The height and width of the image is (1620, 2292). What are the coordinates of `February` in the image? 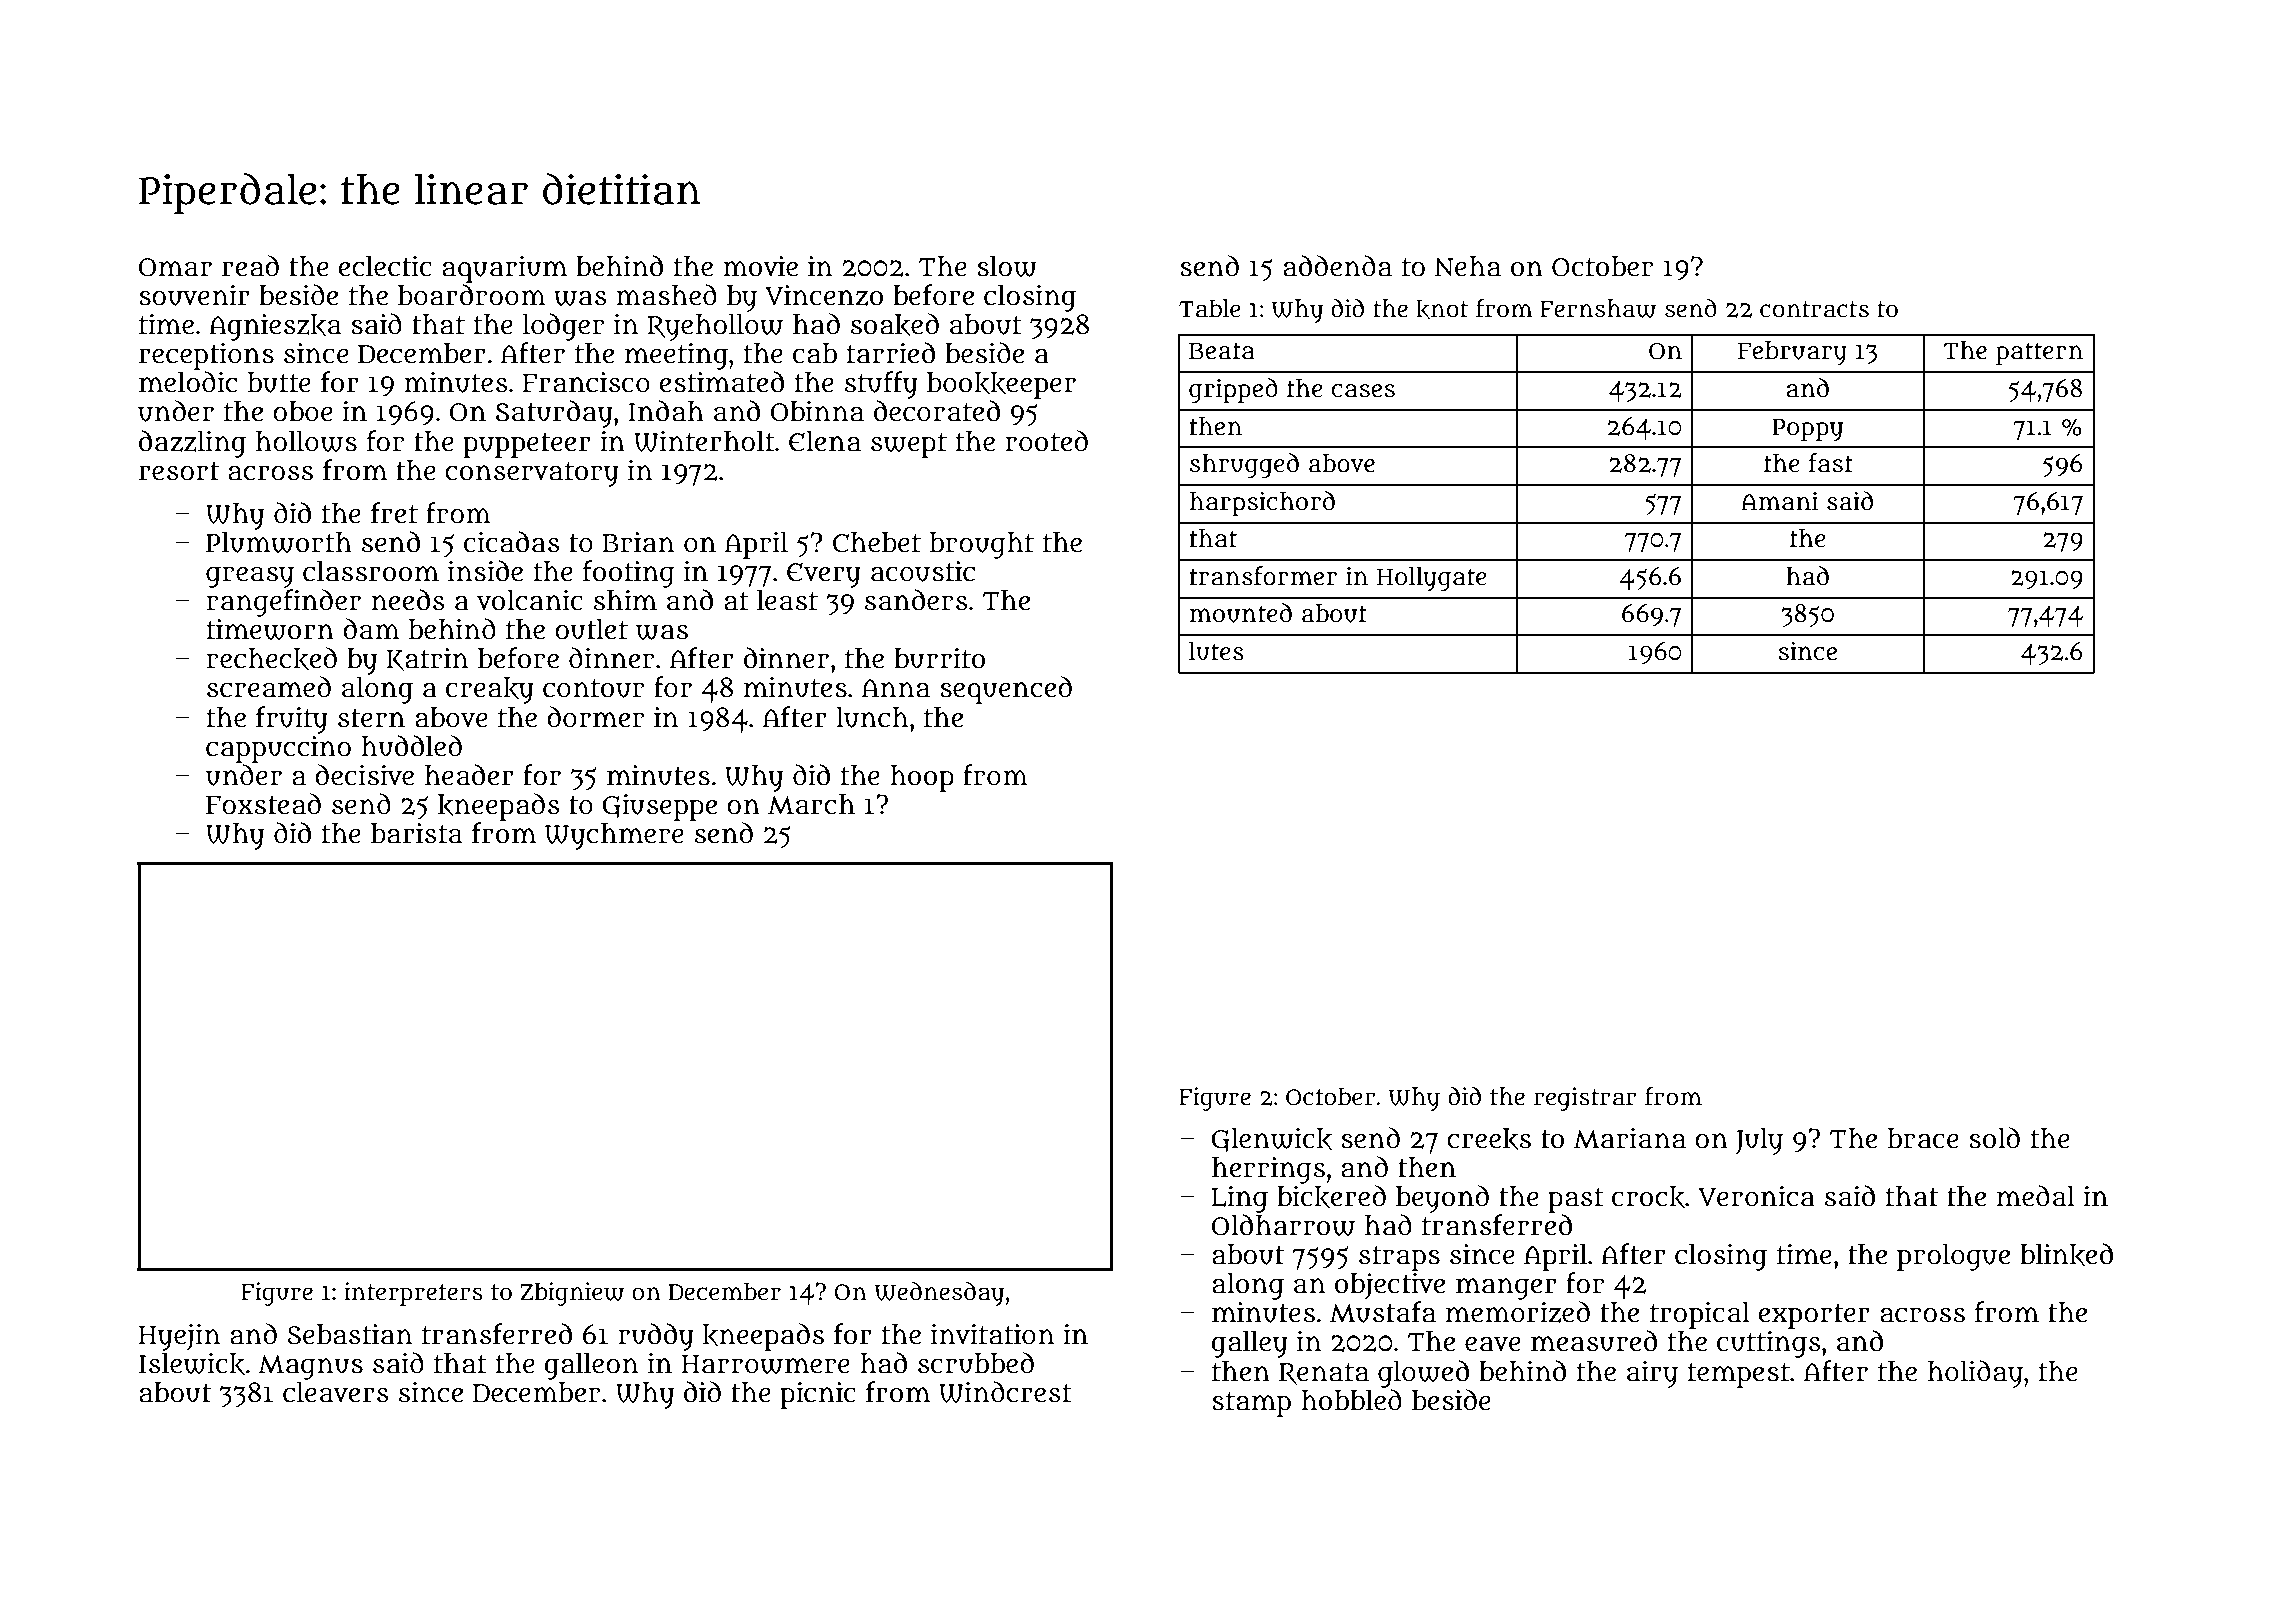 It's located at (1792, 353).
